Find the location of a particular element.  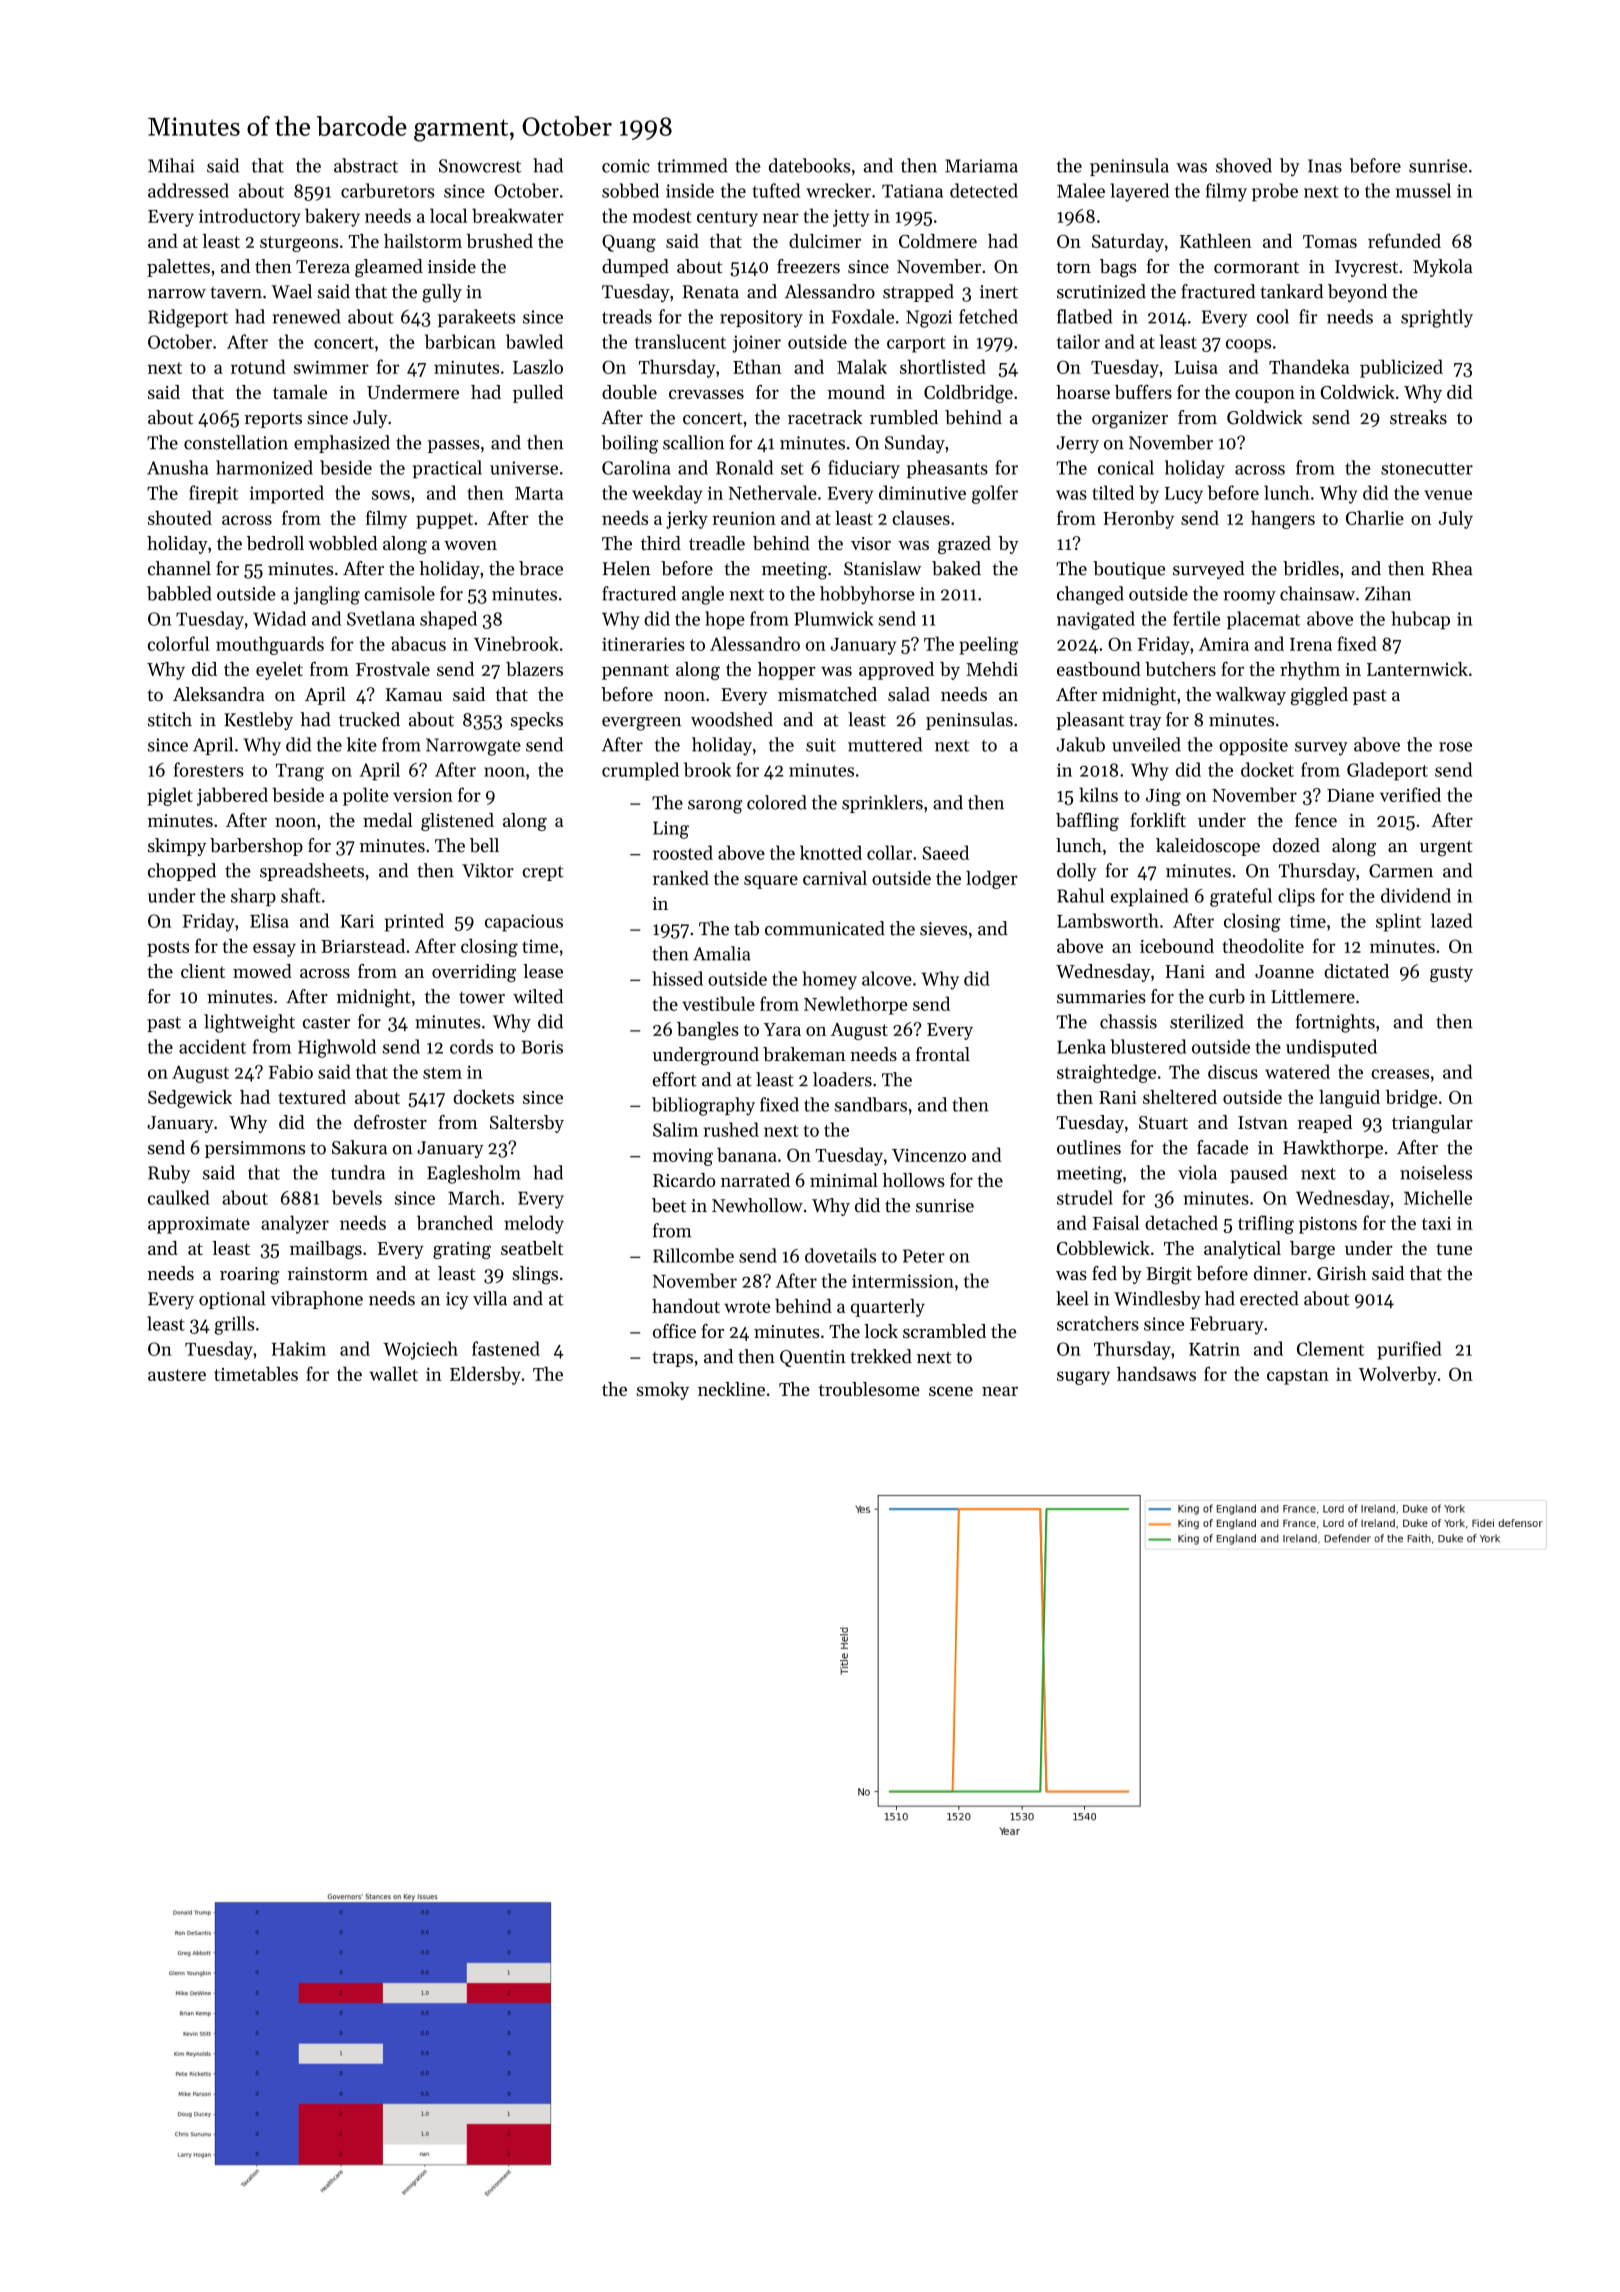

shouted is located at coordinates (180, 518).
